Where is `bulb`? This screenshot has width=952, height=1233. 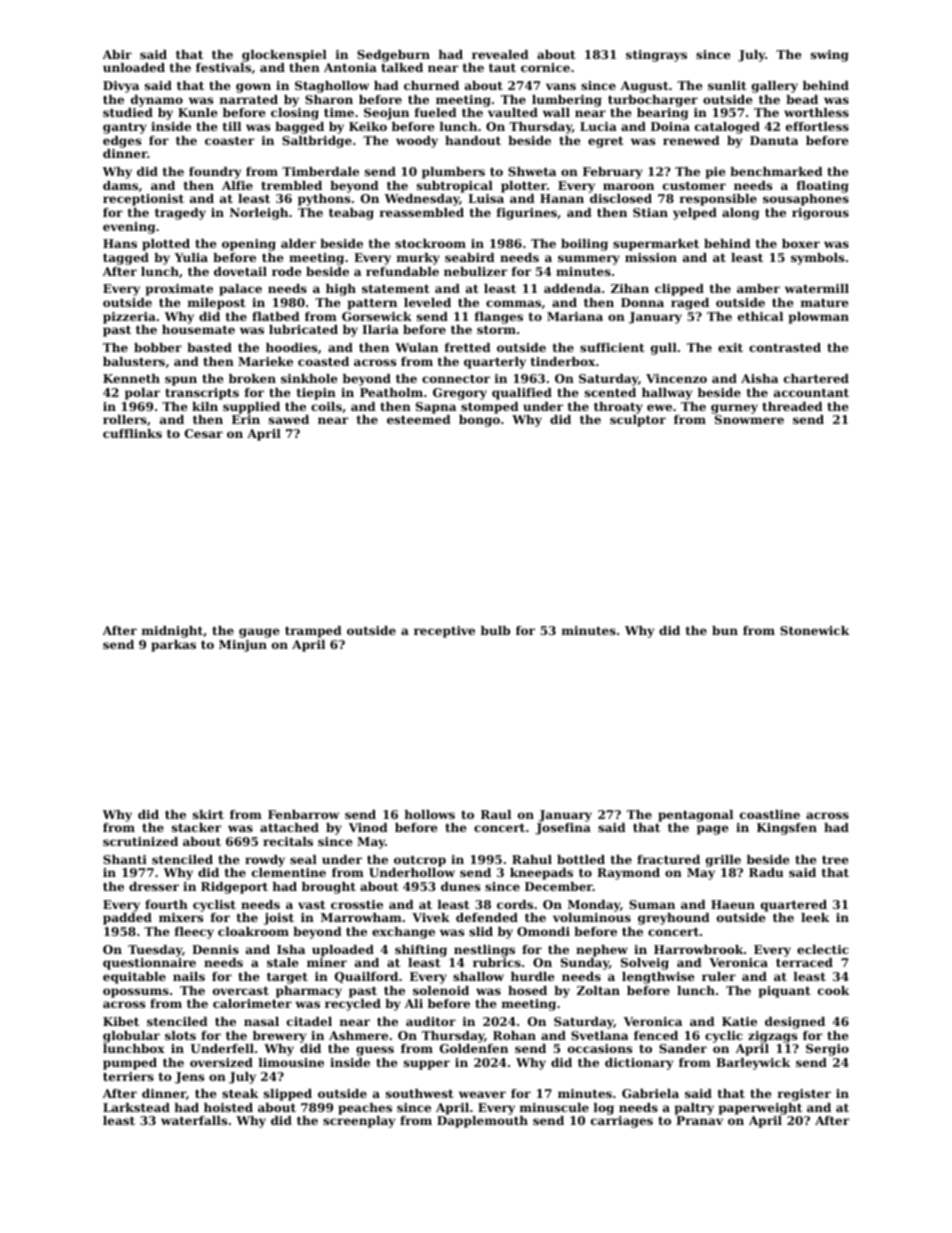 bulb is located at coordinates (495, 630).
